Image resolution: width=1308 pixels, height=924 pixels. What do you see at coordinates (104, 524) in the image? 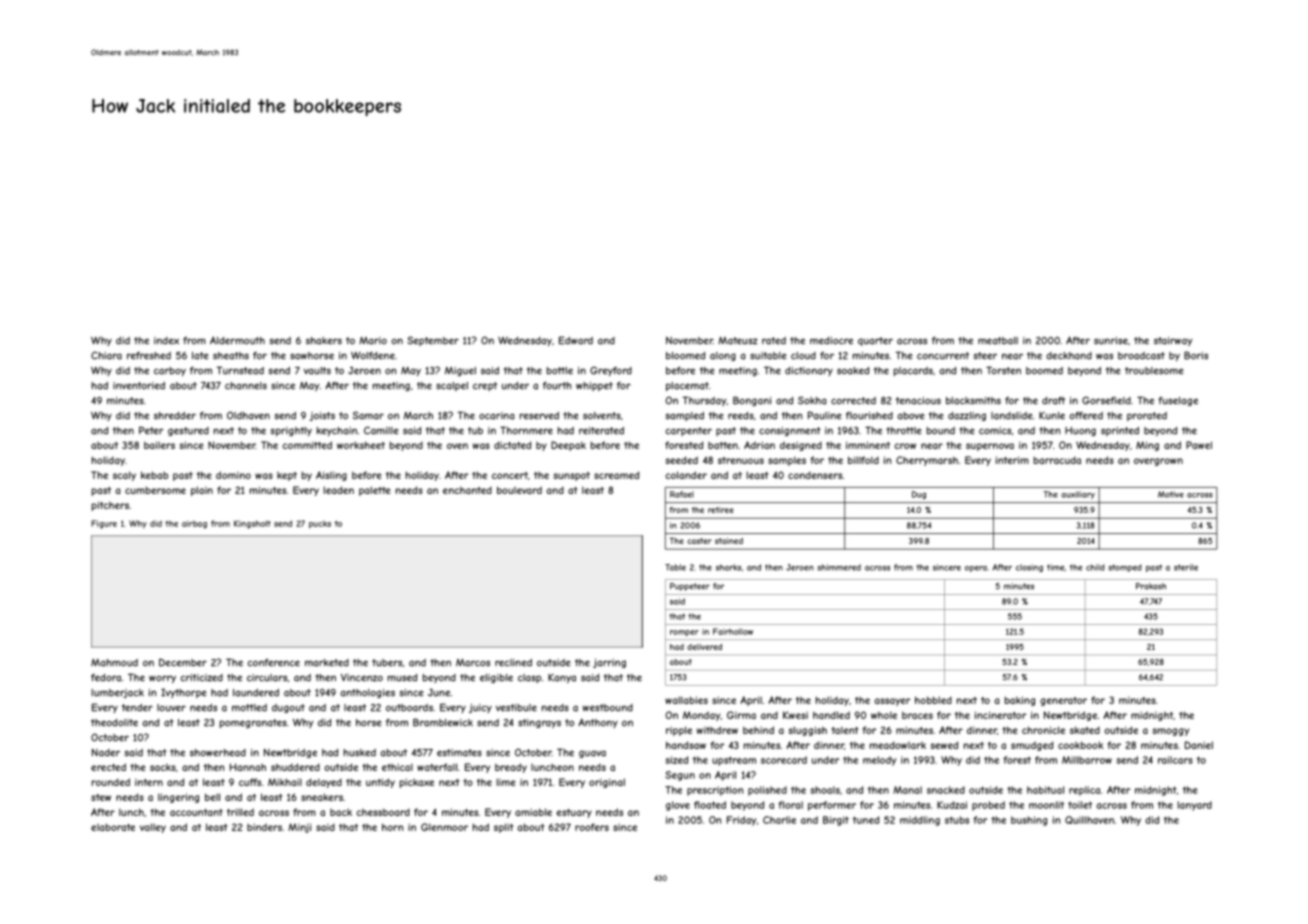
I see `Figure` at bounding box center [104, 524].
